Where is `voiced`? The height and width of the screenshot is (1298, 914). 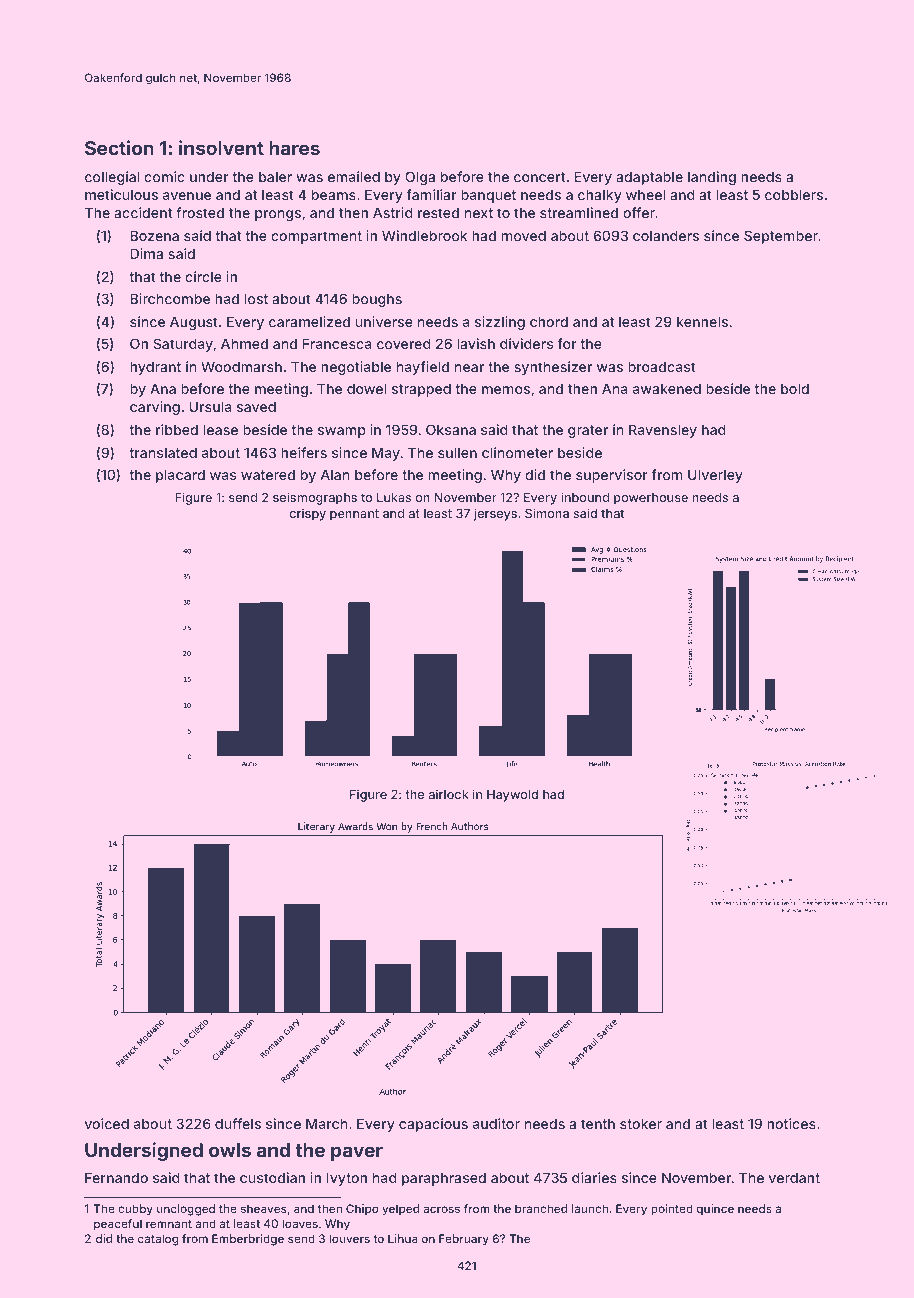 voiced is located at coordinates (107, 1123).
